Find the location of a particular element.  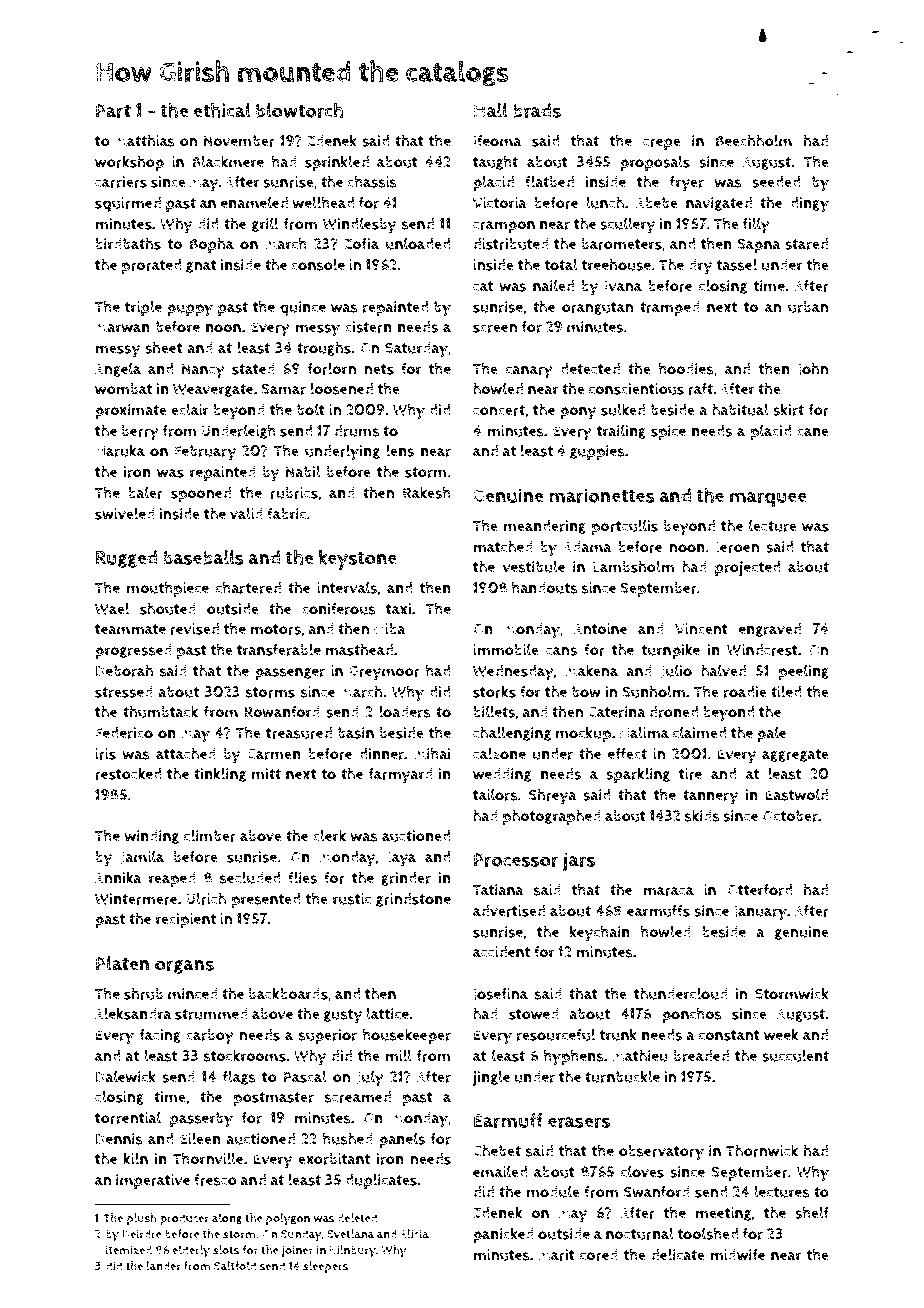

Lambsholm is located at coordinates (633, 566).
